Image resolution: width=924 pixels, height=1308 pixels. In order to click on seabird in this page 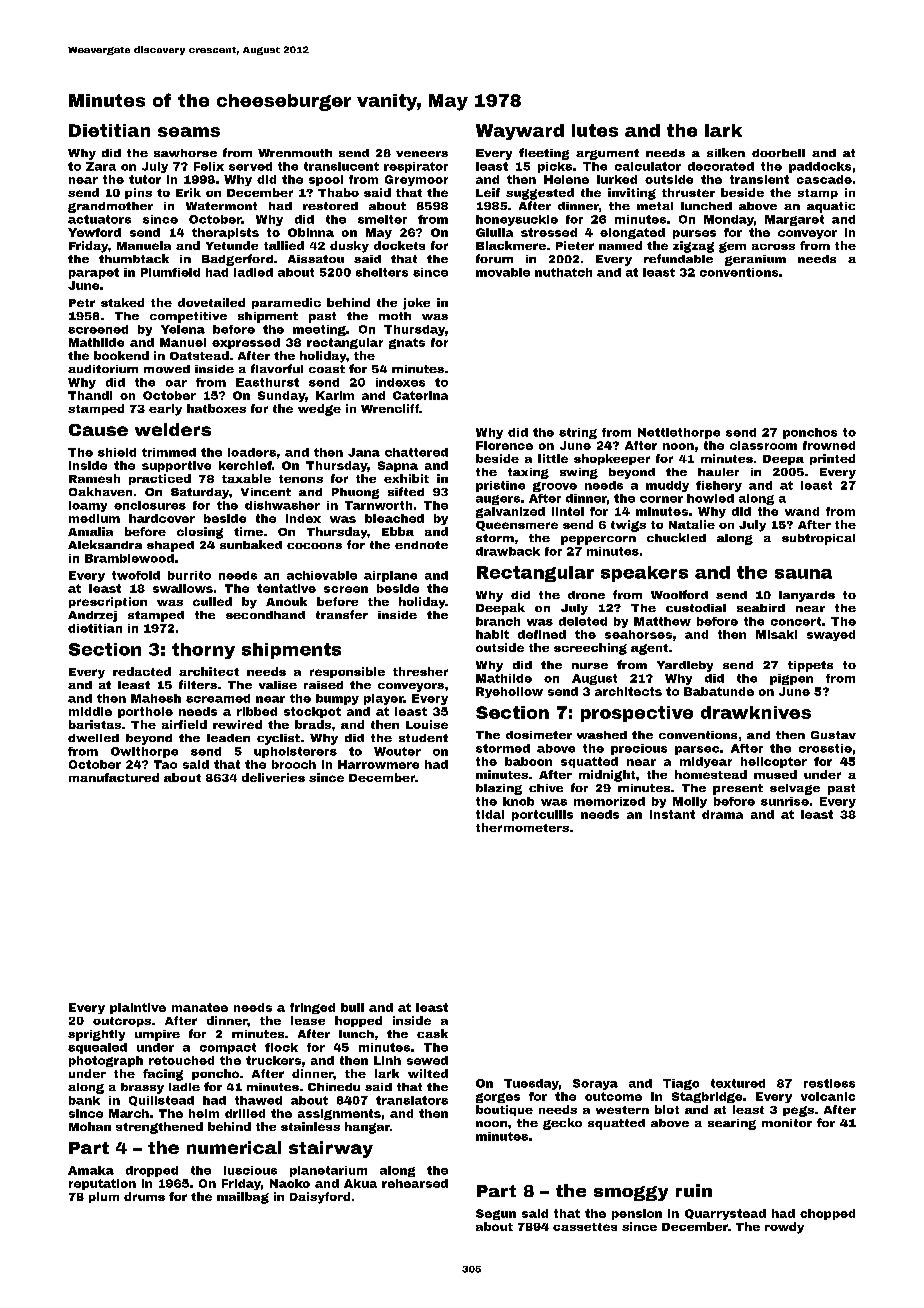, I will do `click(761, 608)`.
